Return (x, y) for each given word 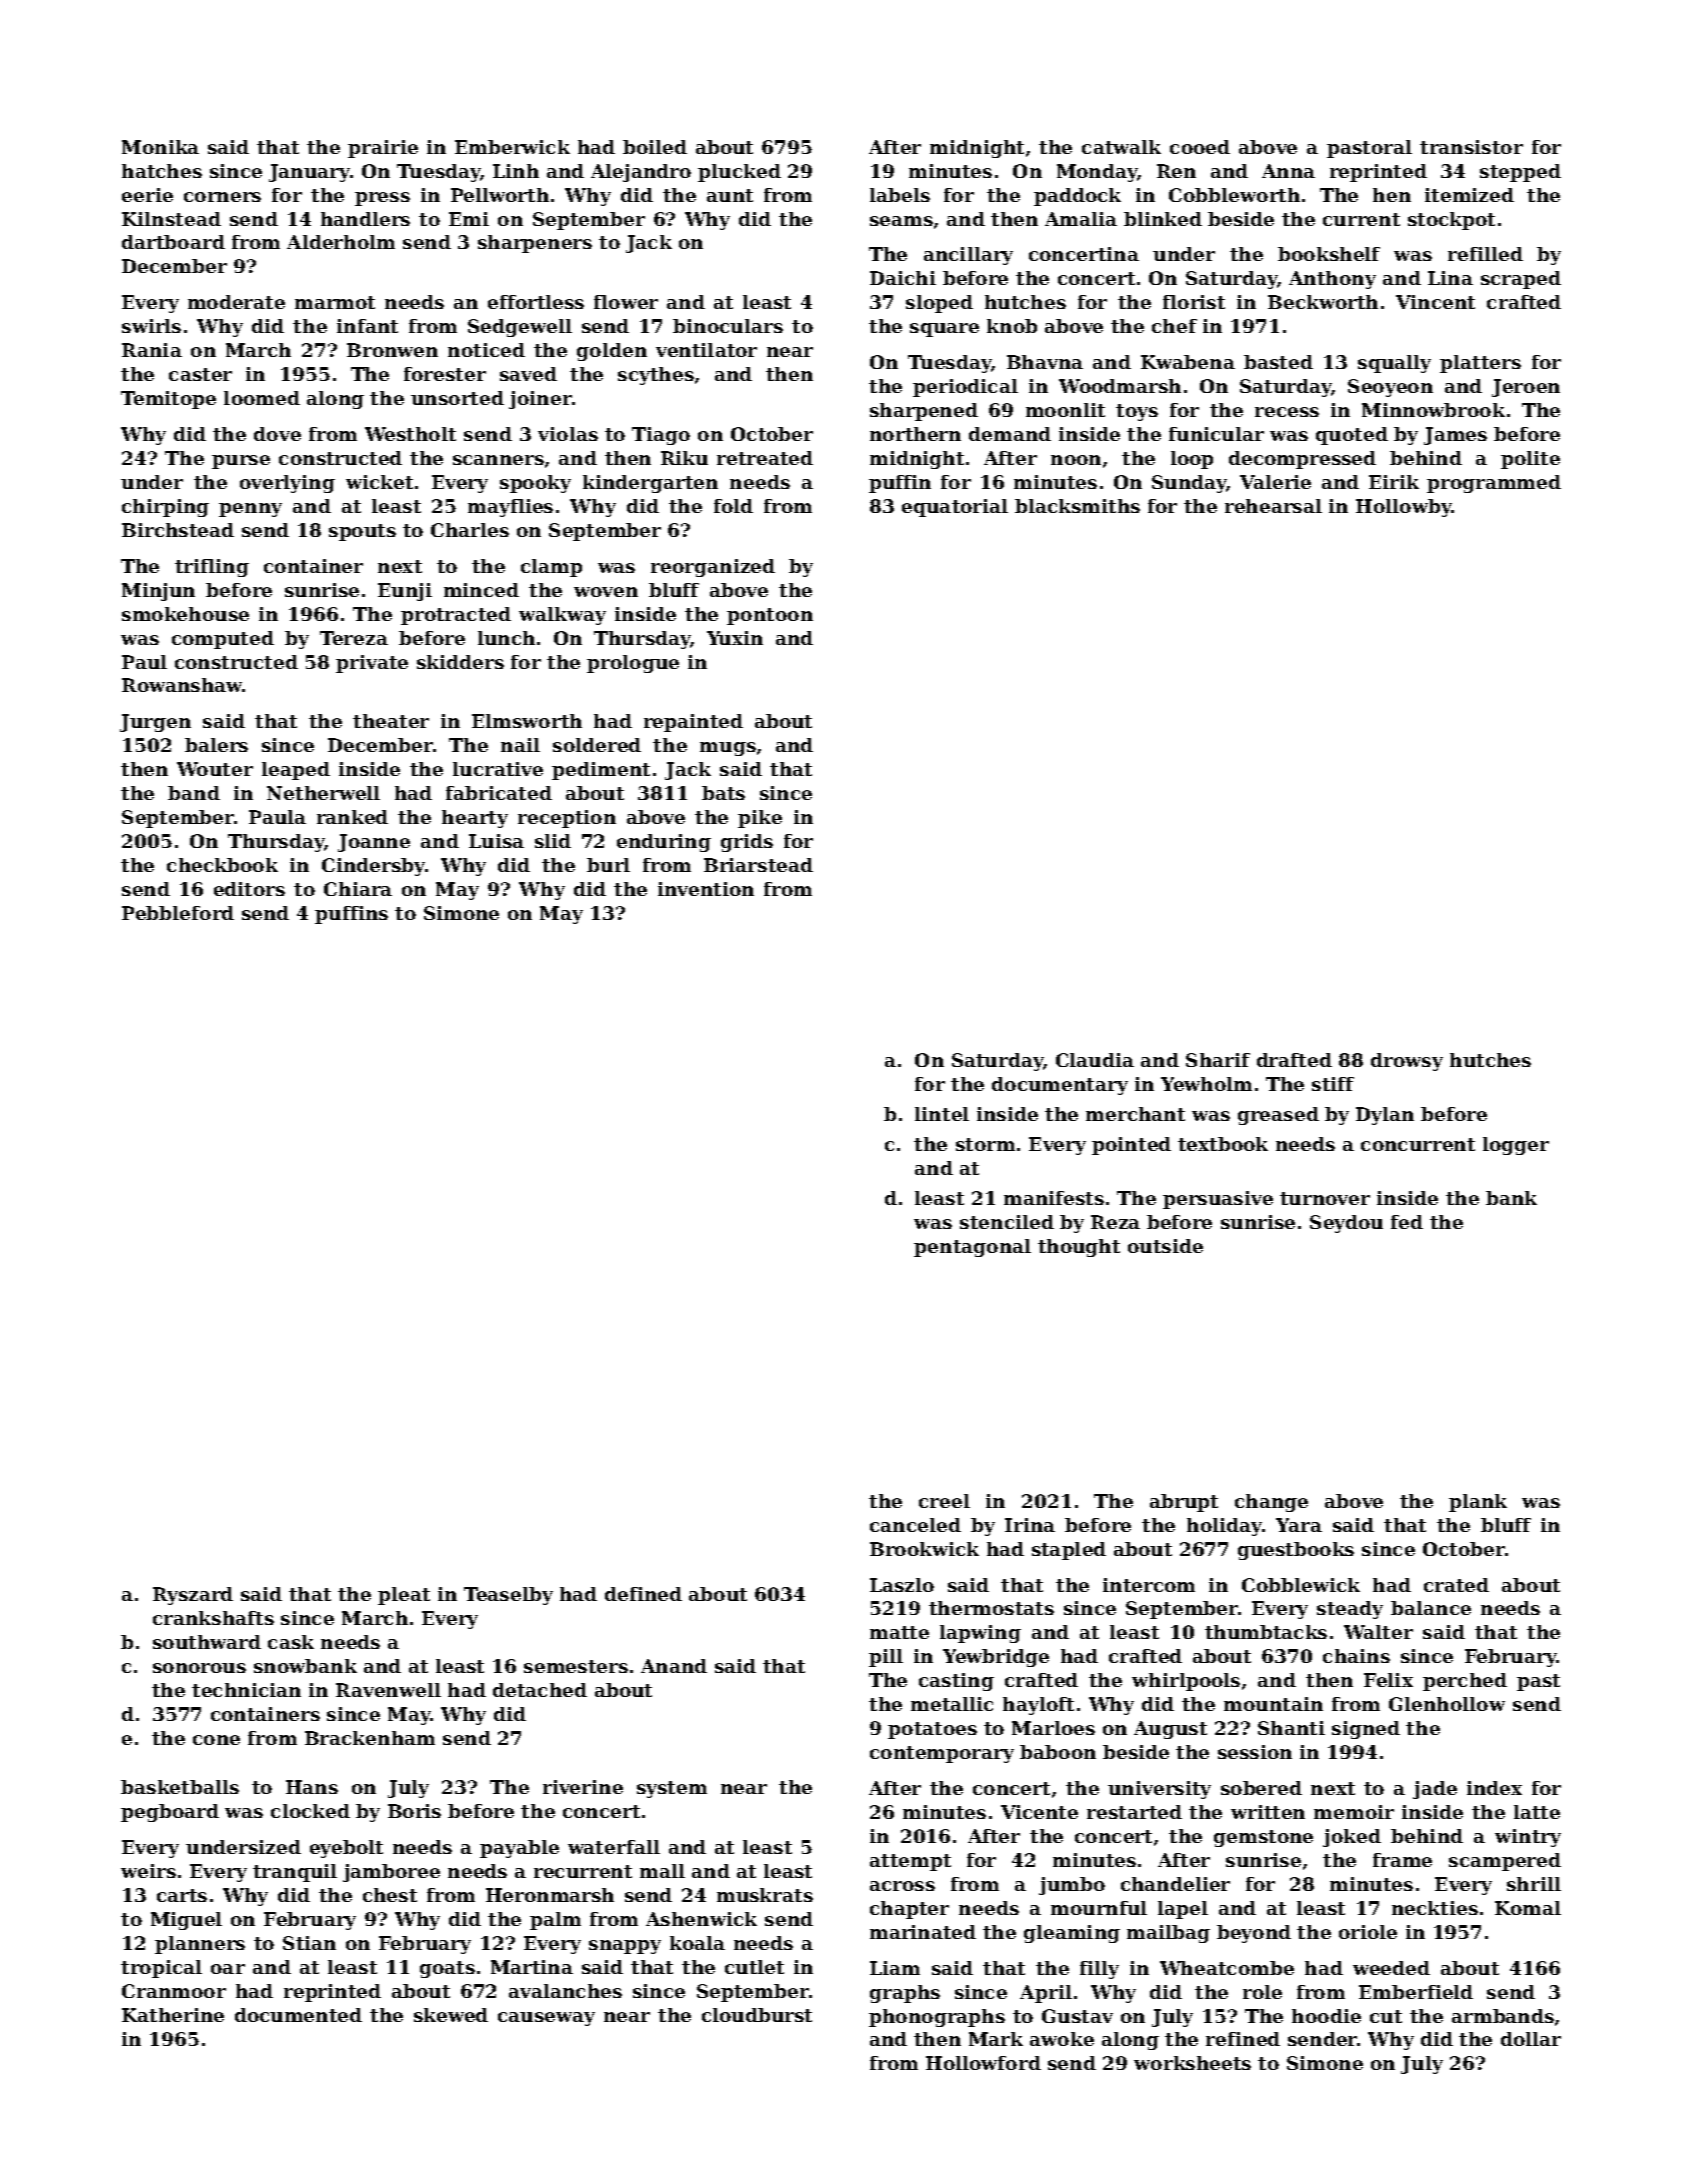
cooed (1200, 147)
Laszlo (902, 1585)
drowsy (1407, 1062)
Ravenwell (388, 1690)
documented (298, 2015)
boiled (655, 147)
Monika (160, 147)
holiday (1224, 1527)
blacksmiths (1077, 506)
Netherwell (323, 793)
